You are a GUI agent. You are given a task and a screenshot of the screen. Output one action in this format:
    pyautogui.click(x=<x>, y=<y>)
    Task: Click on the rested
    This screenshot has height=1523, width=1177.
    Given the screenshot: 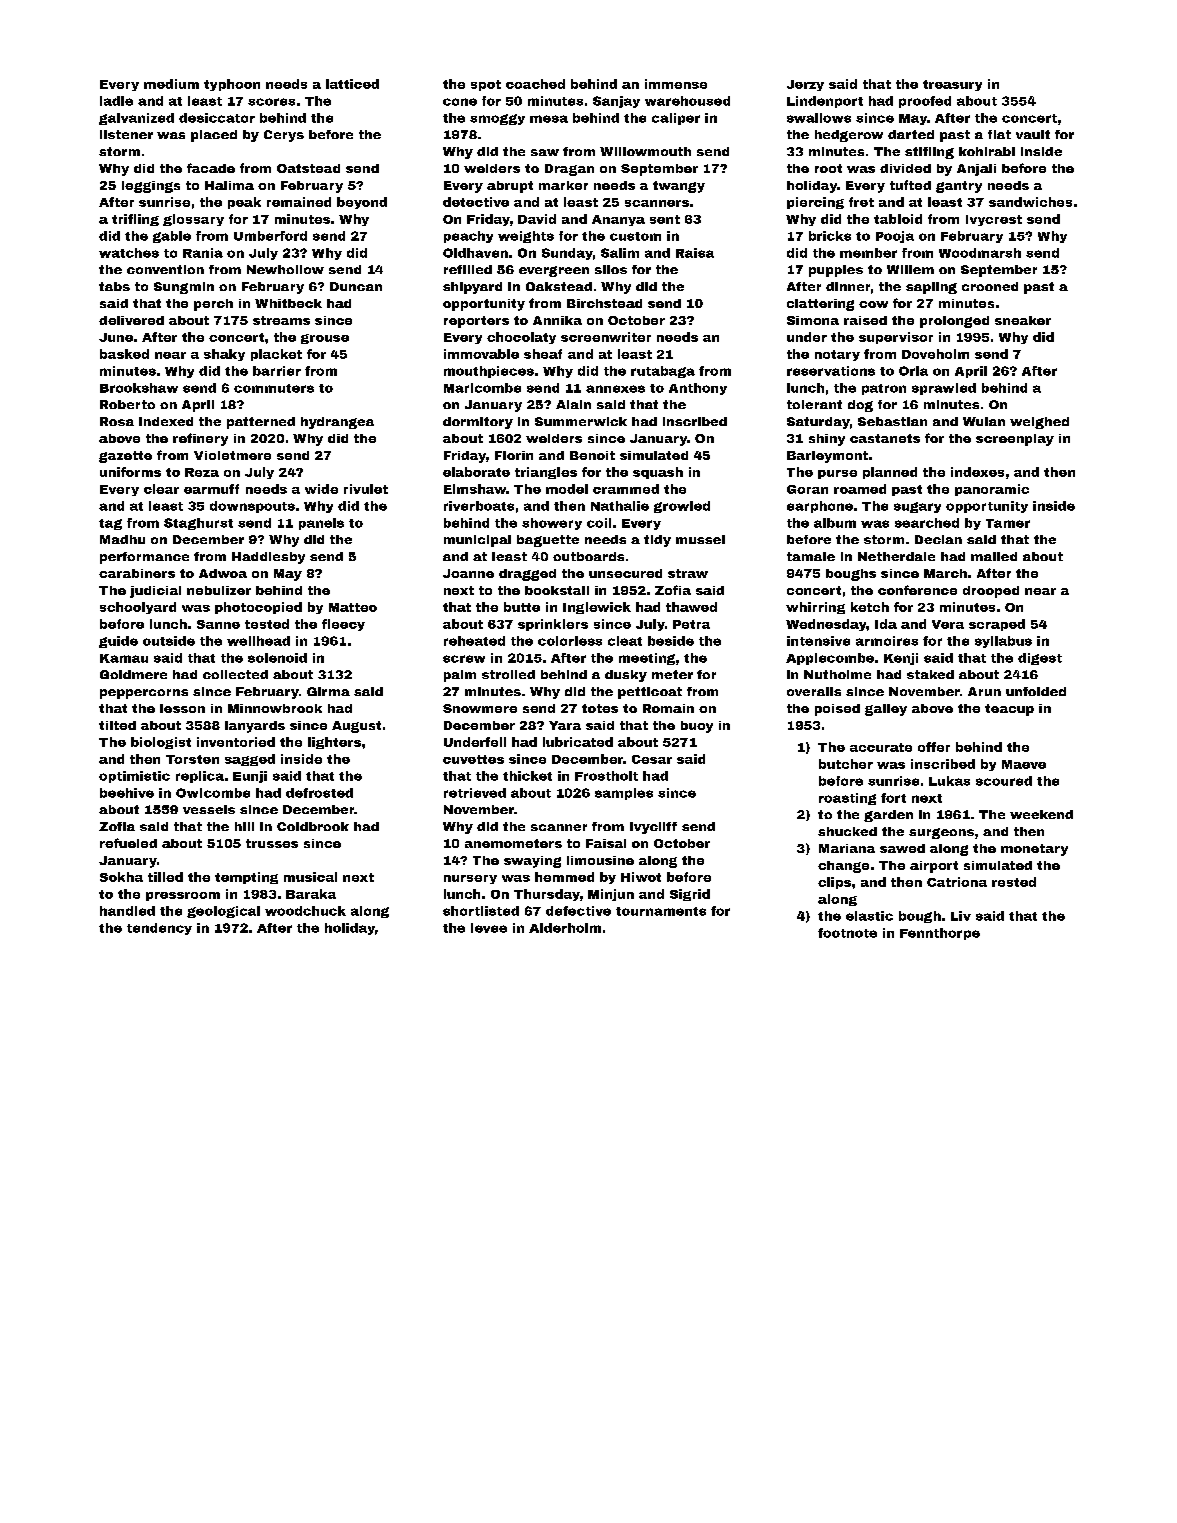 What is the action you would take?
    pyautogui.click(x=1014, y=882)
